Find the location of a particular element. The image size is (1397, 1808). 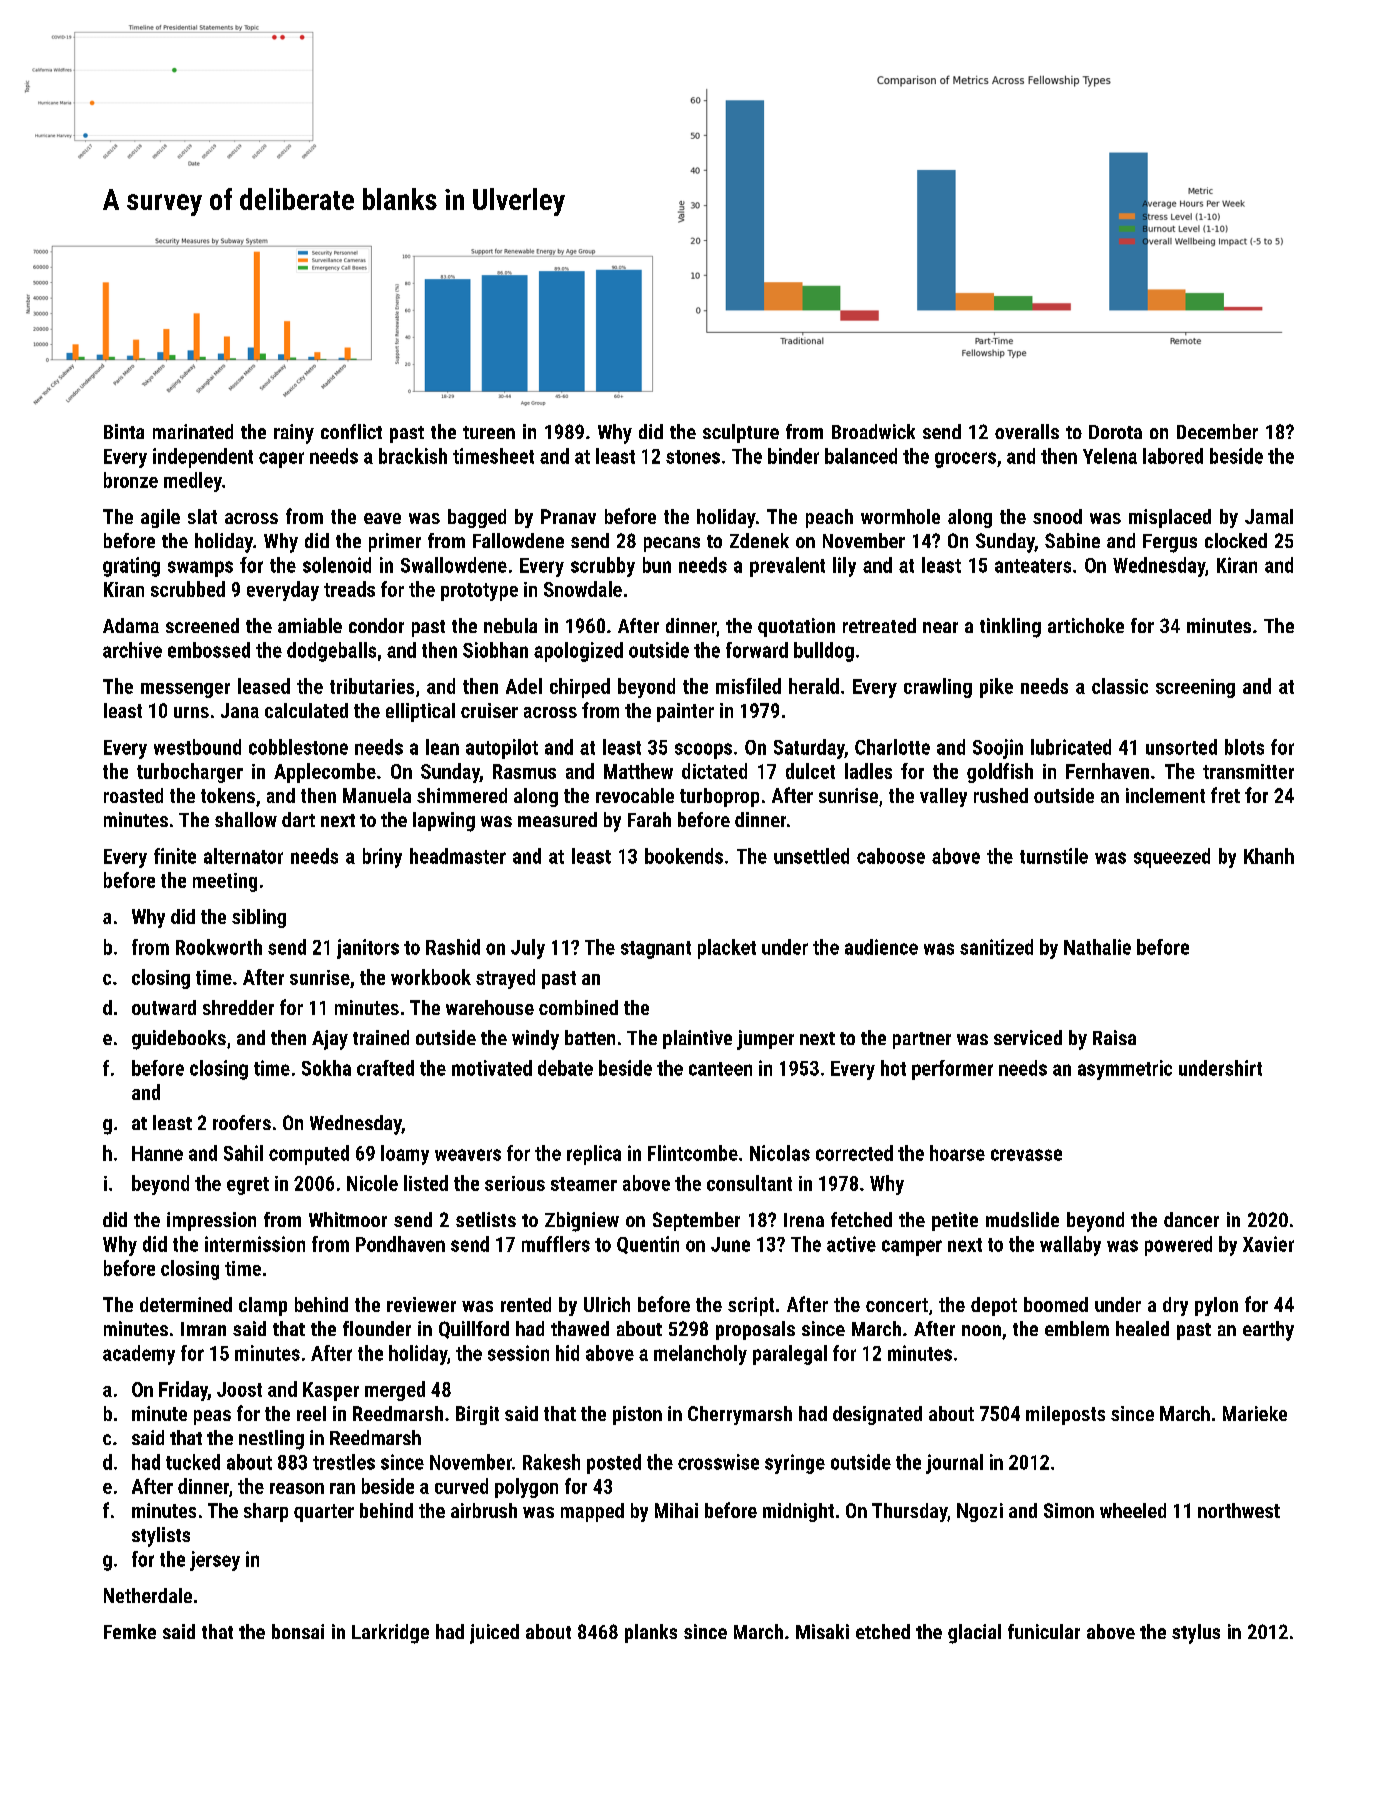

marinated is located at coordinates (193, 431).
